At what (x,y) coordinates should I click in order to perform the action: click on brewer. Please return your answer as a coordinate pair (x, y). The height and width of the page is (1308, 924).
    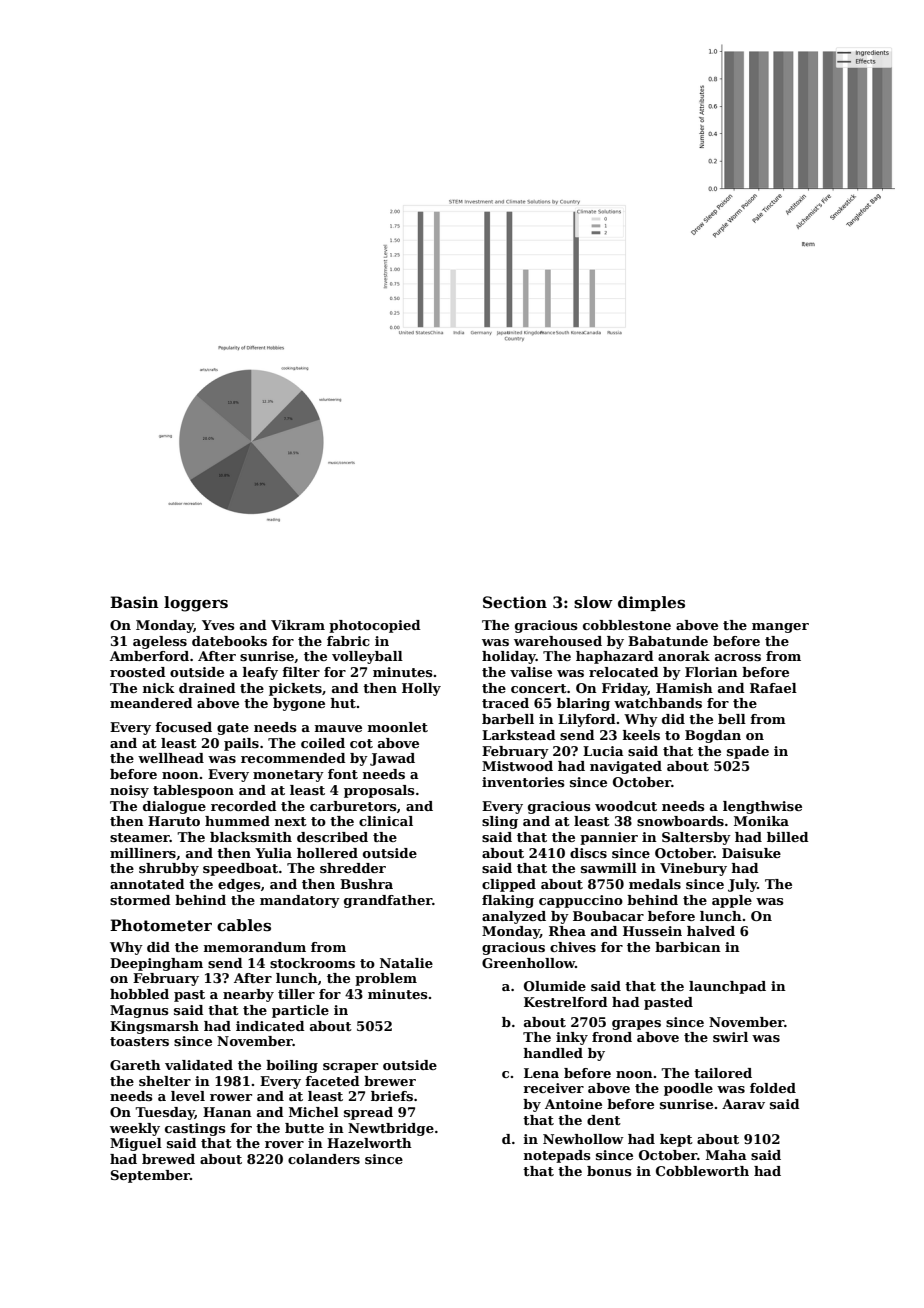
    Looking at the image, I should click on (390, 1081).
